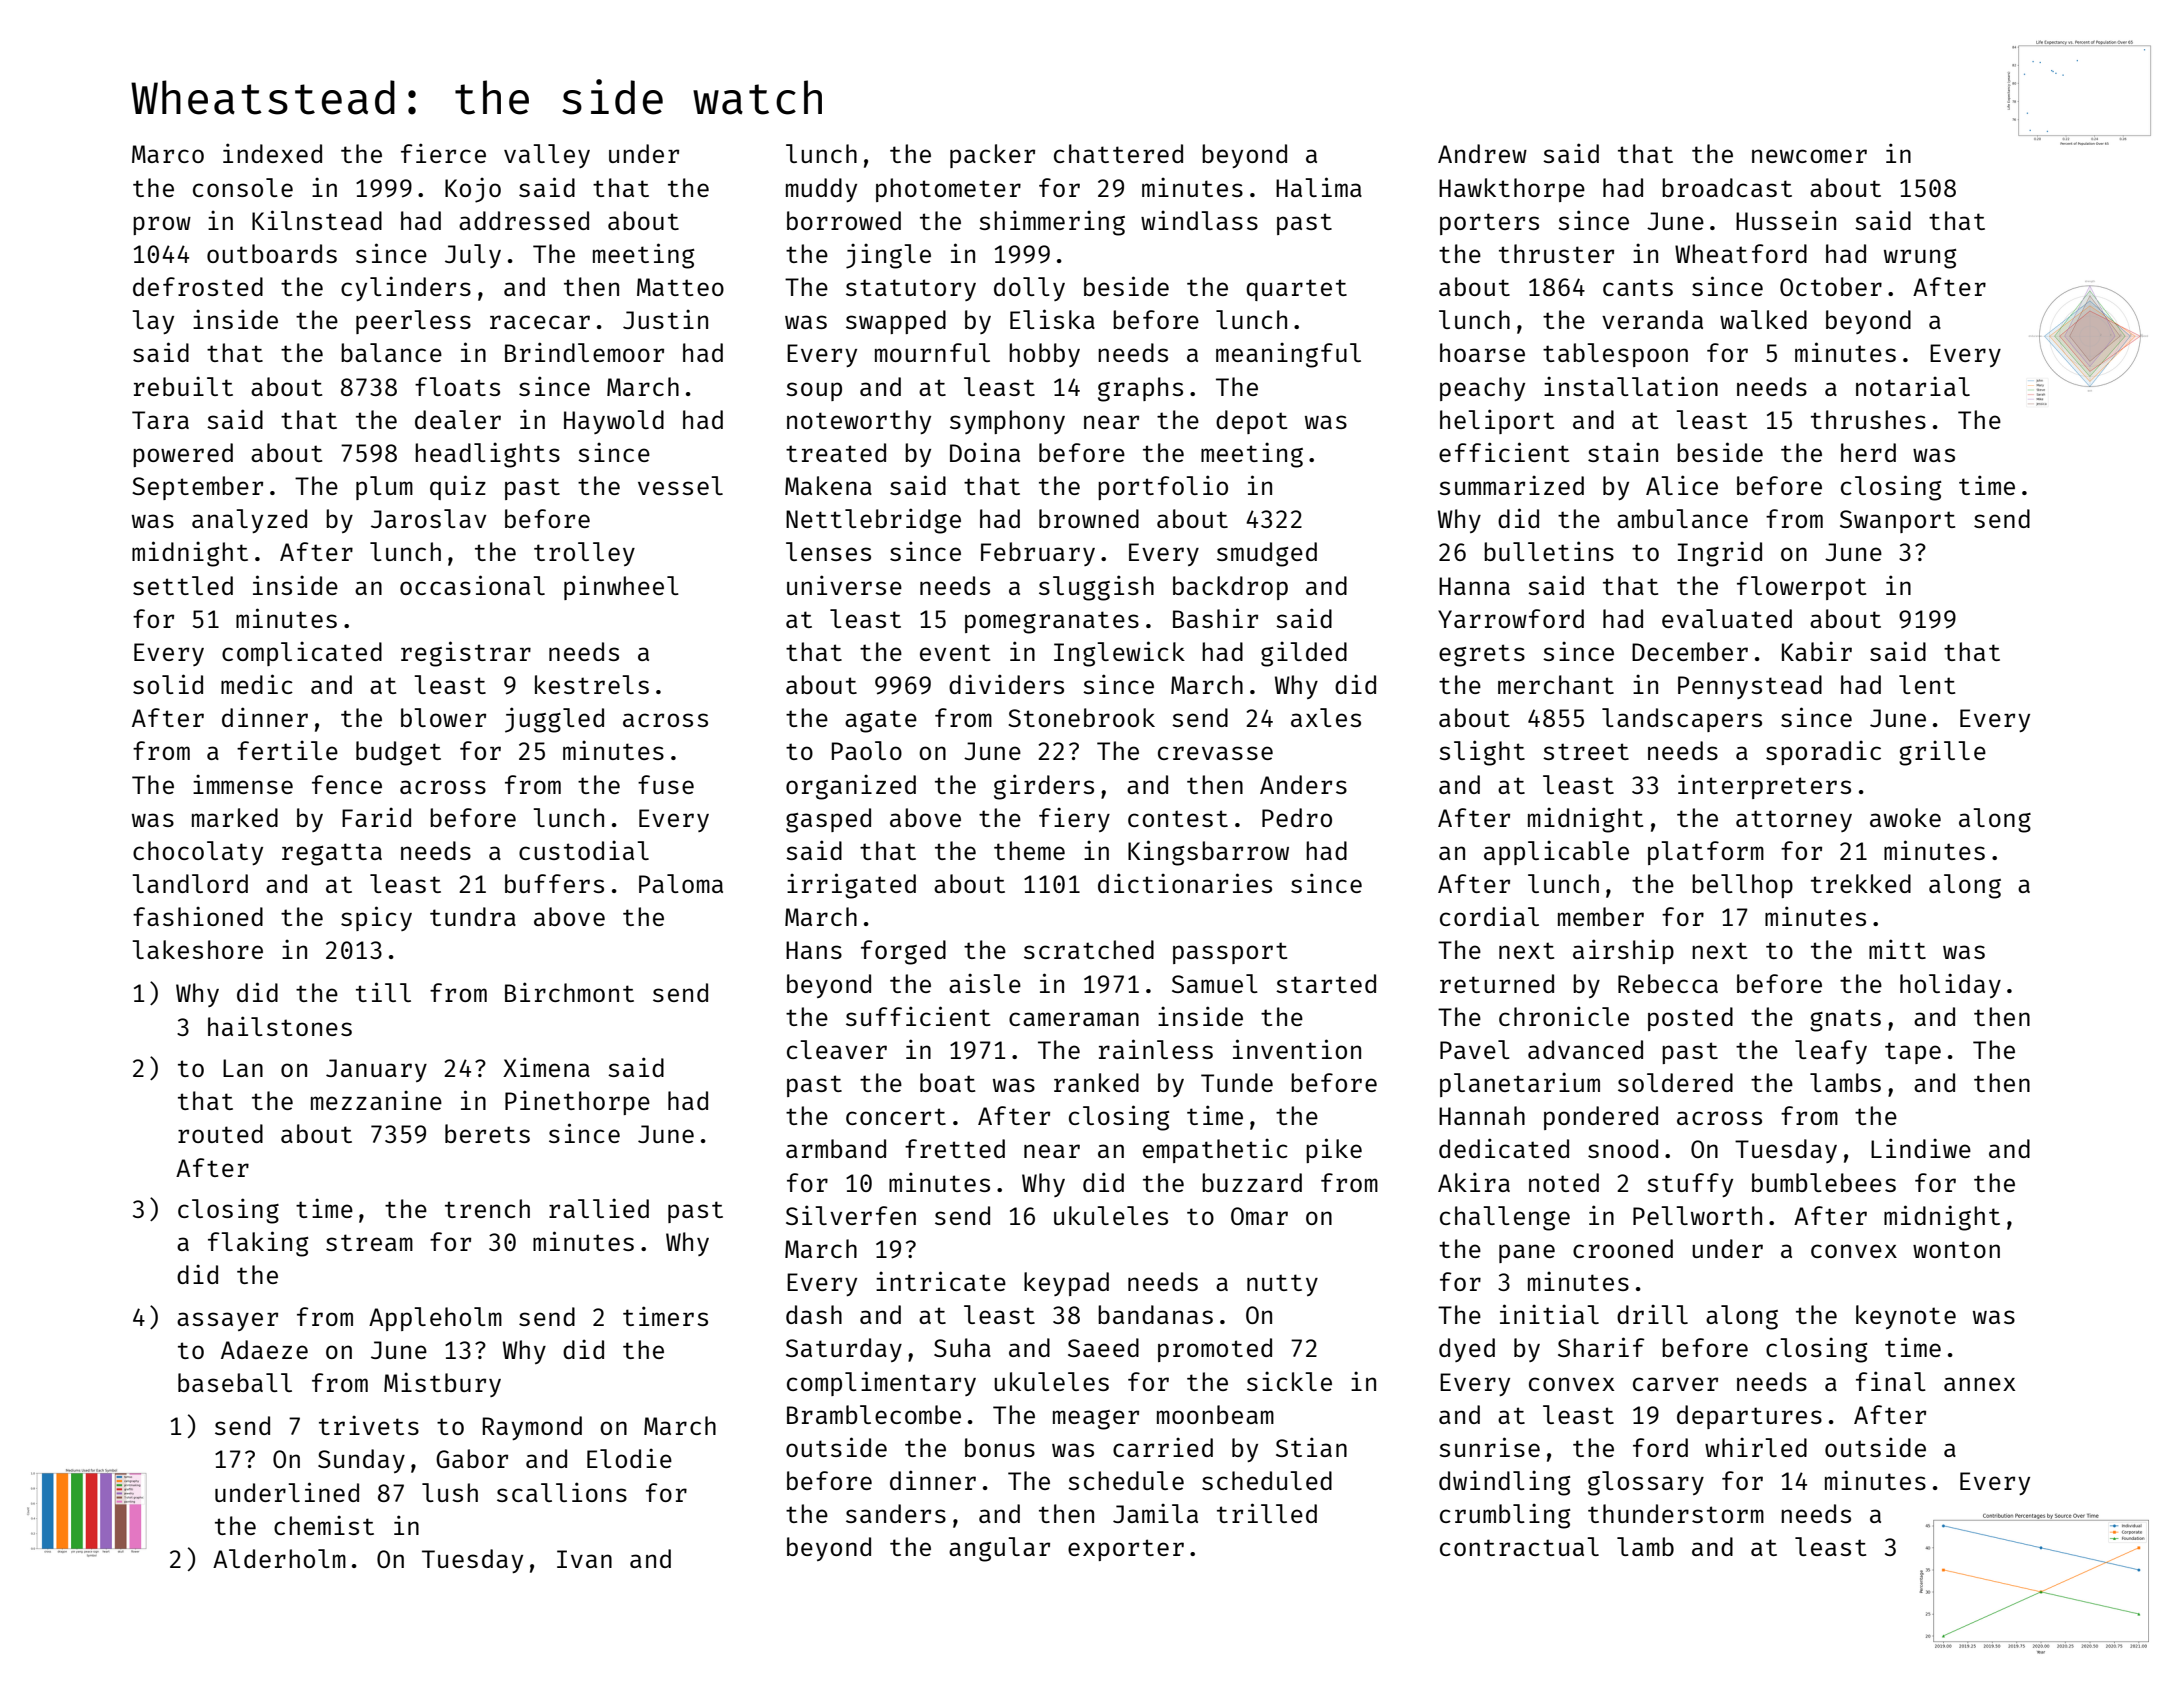  Describe the element at coordinates (1326, 983) in the screenshot. I see `started` at that location.
